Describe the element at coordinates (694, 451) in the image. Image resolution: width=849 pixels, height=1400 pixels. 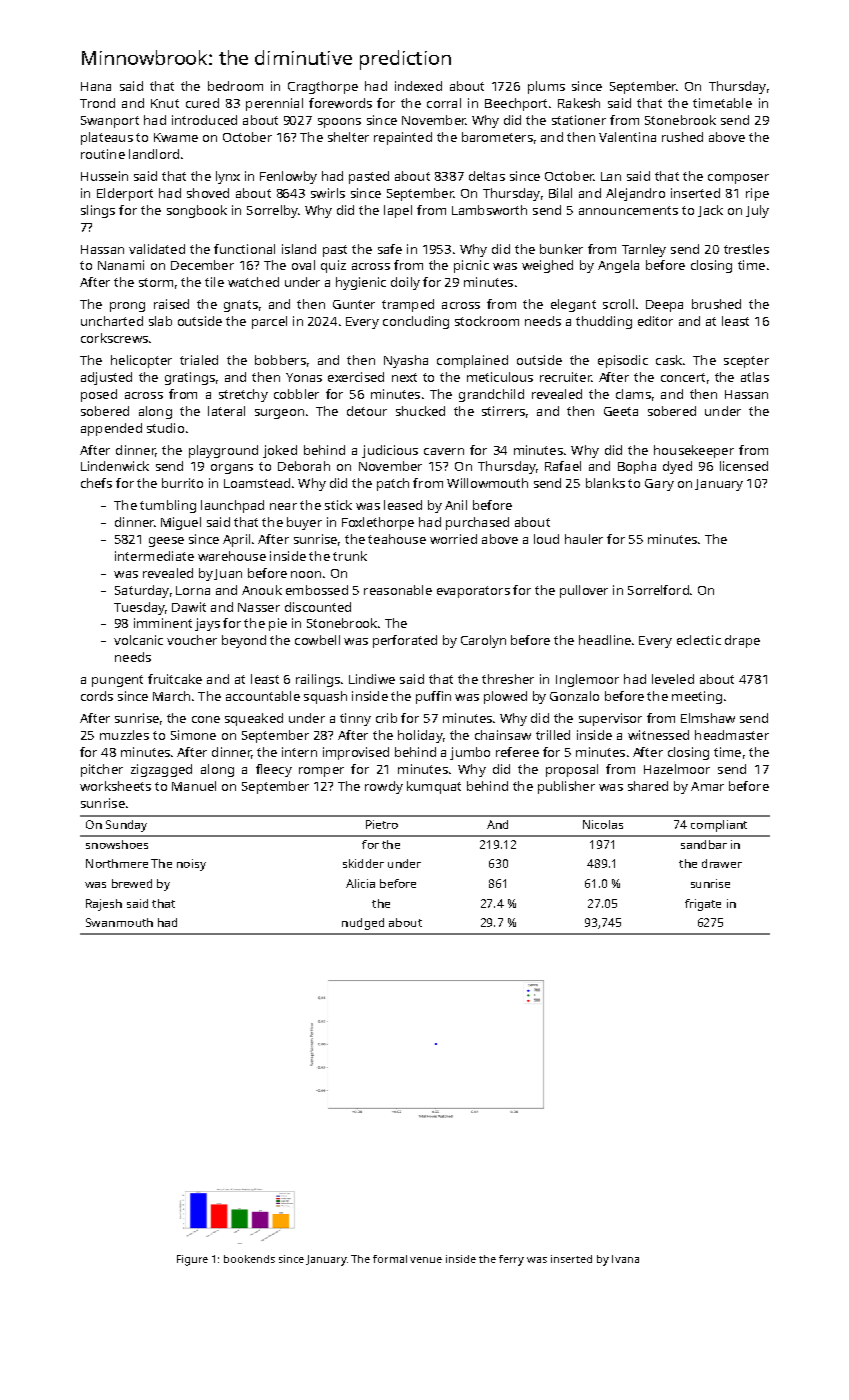
I see `housekeeper` at that location.
